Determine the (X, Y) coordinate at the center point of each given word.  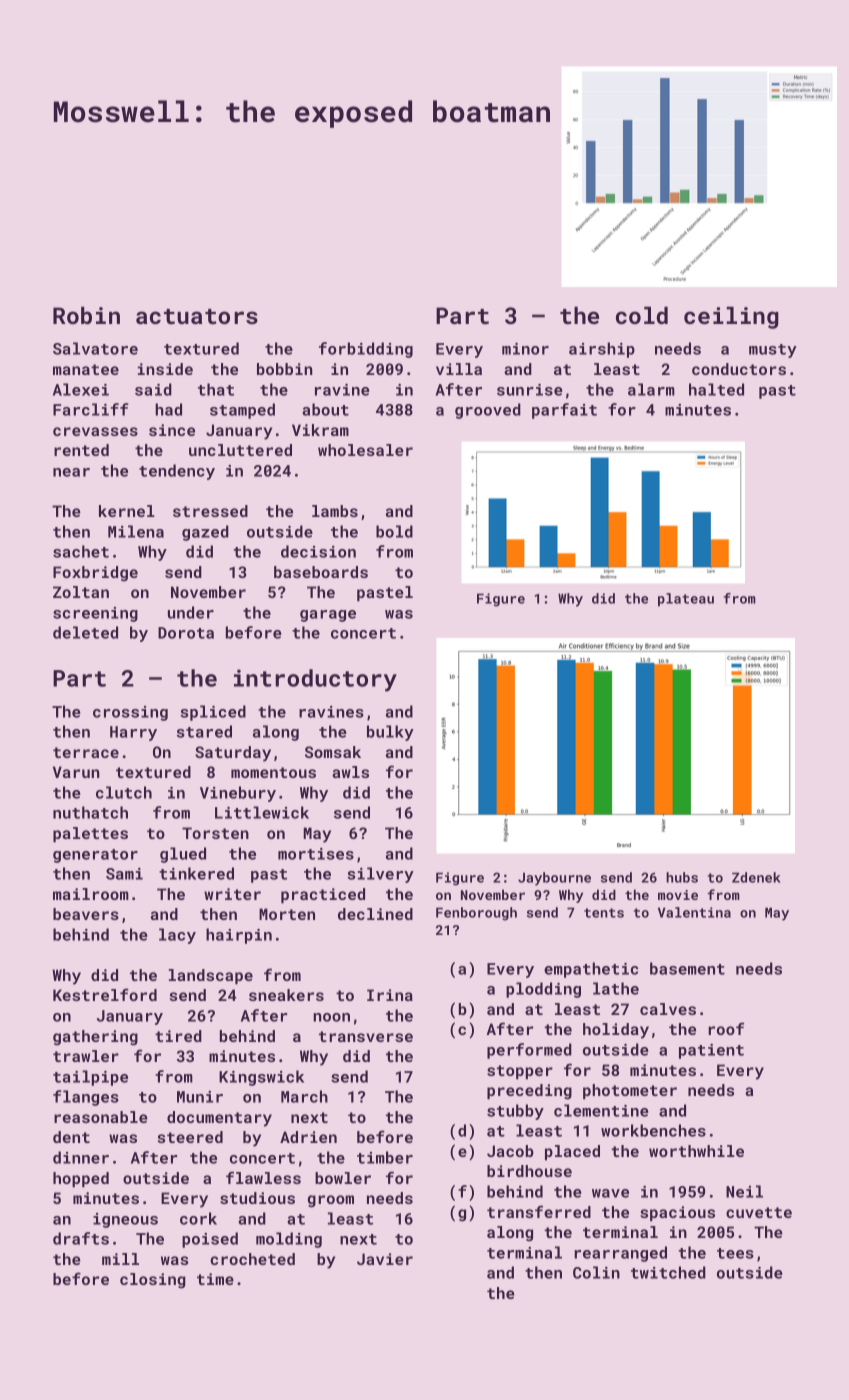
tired (178, 1036)
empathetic (591, 970)
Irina (390, 995)
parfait (564, 411)
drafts (81, 1238)
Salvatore (95, 348)
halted (716, 389)
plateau (686, 600)
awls (350, 772)
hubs (682, 877)
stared (204, 731)
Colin (596, 1272)
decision (318, 551)
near (71, 472)
